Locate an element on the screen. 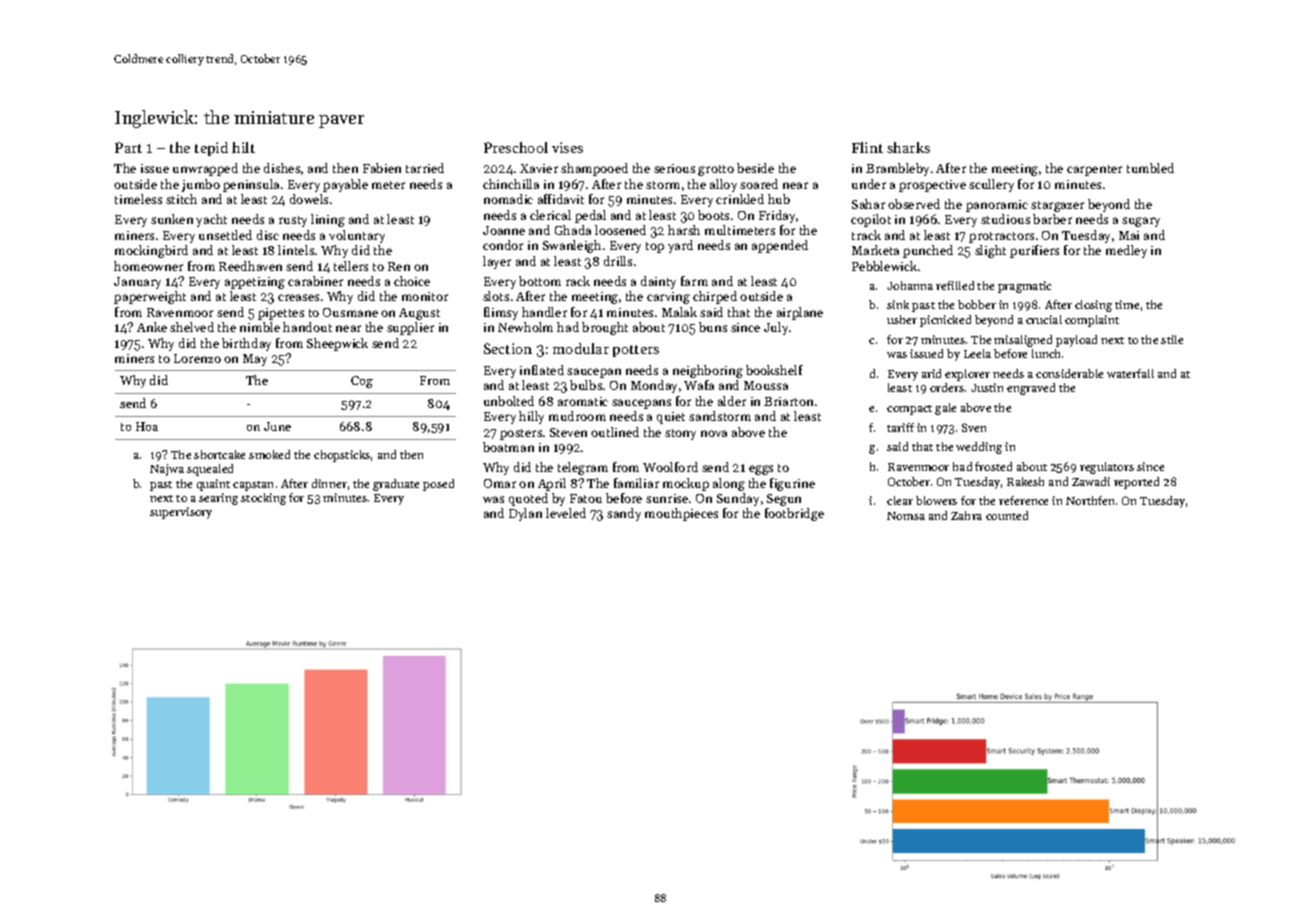  nimble is located at coordinates (260, 327).
